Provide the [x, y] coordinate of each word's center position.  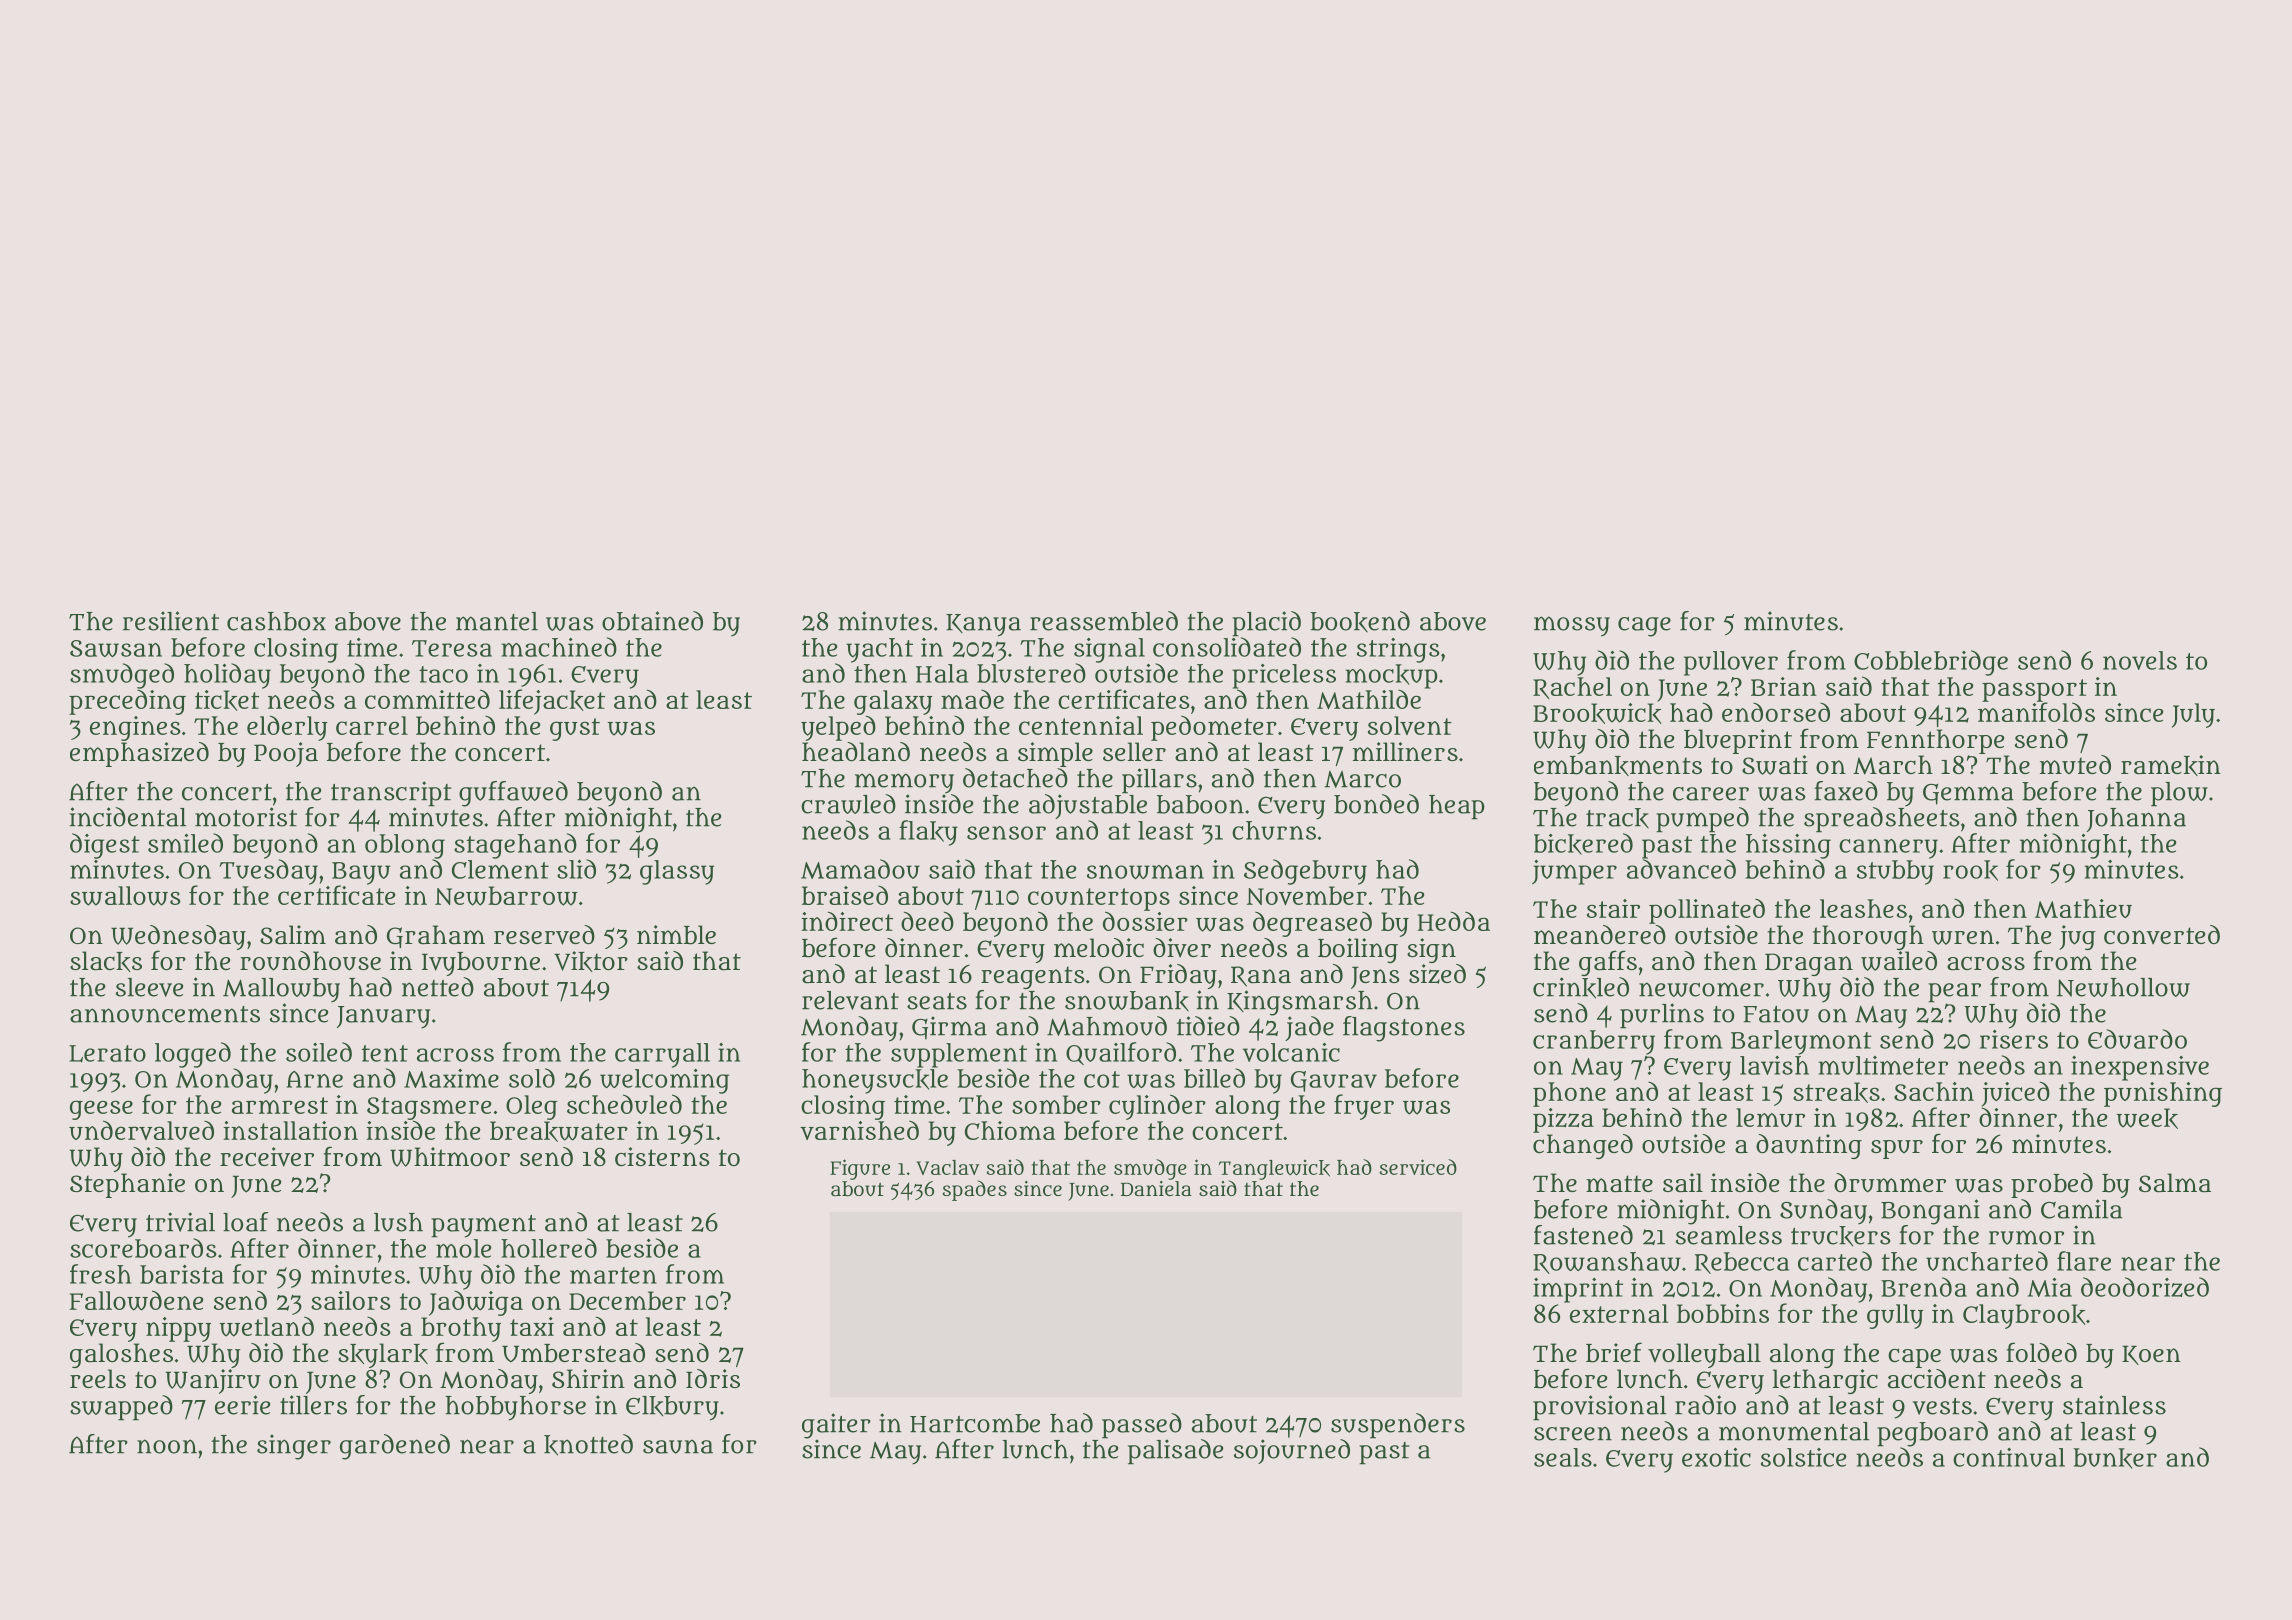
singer [294, 1447]
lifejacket [552, 702]
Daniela [1156, 1188]
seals [1563, 1457]
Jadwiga [476, 1303]
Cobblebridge [1931, 663]
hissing [1788, 846]
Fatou [1776, 1014]
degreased [1312, 924]
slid [576, 869]
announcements [165, 1014]
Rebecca [1742, 1263]
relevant [850, 1000]
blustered [1031, 673]
